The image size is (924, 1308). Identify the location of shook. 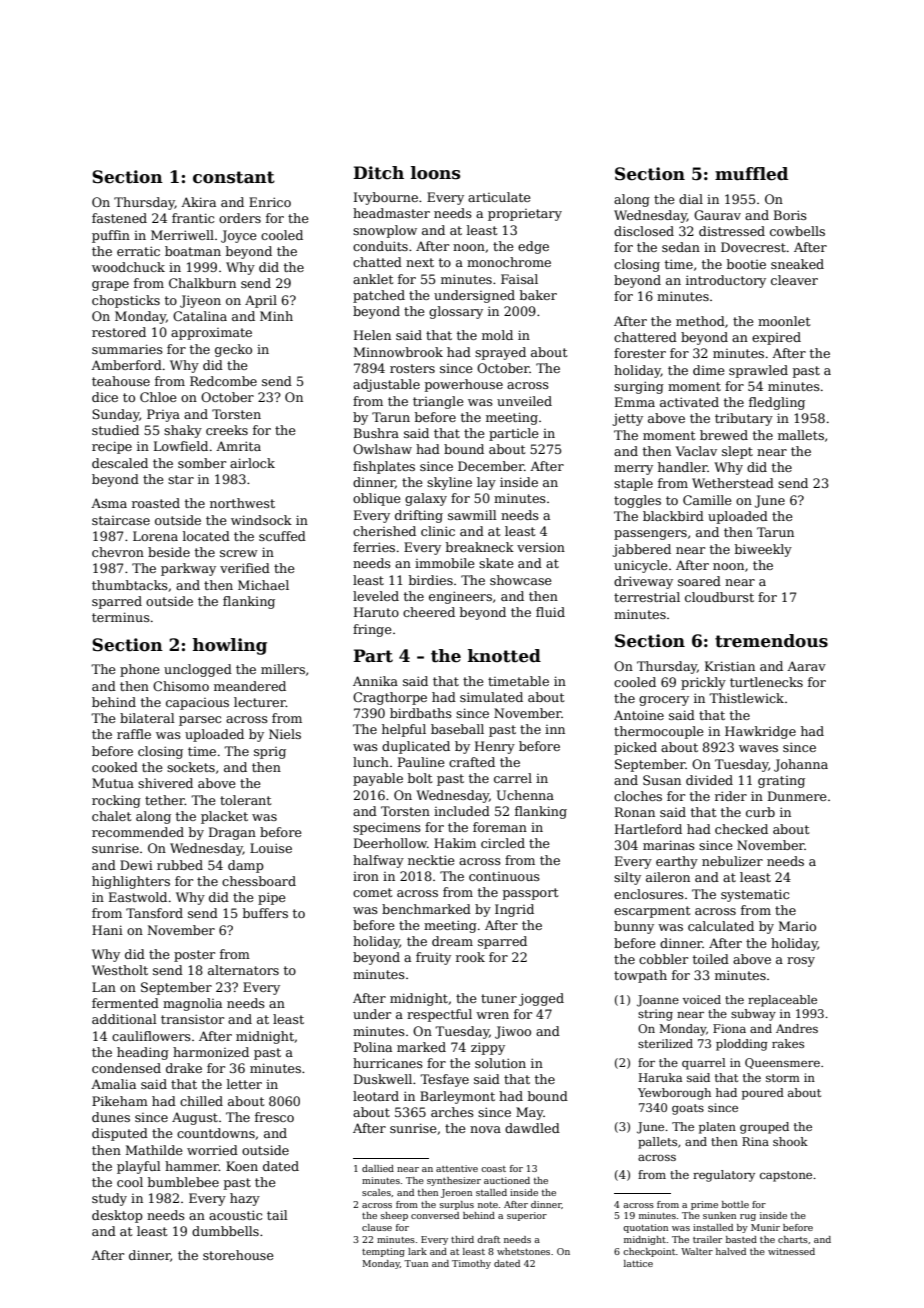
(790, 1141).
